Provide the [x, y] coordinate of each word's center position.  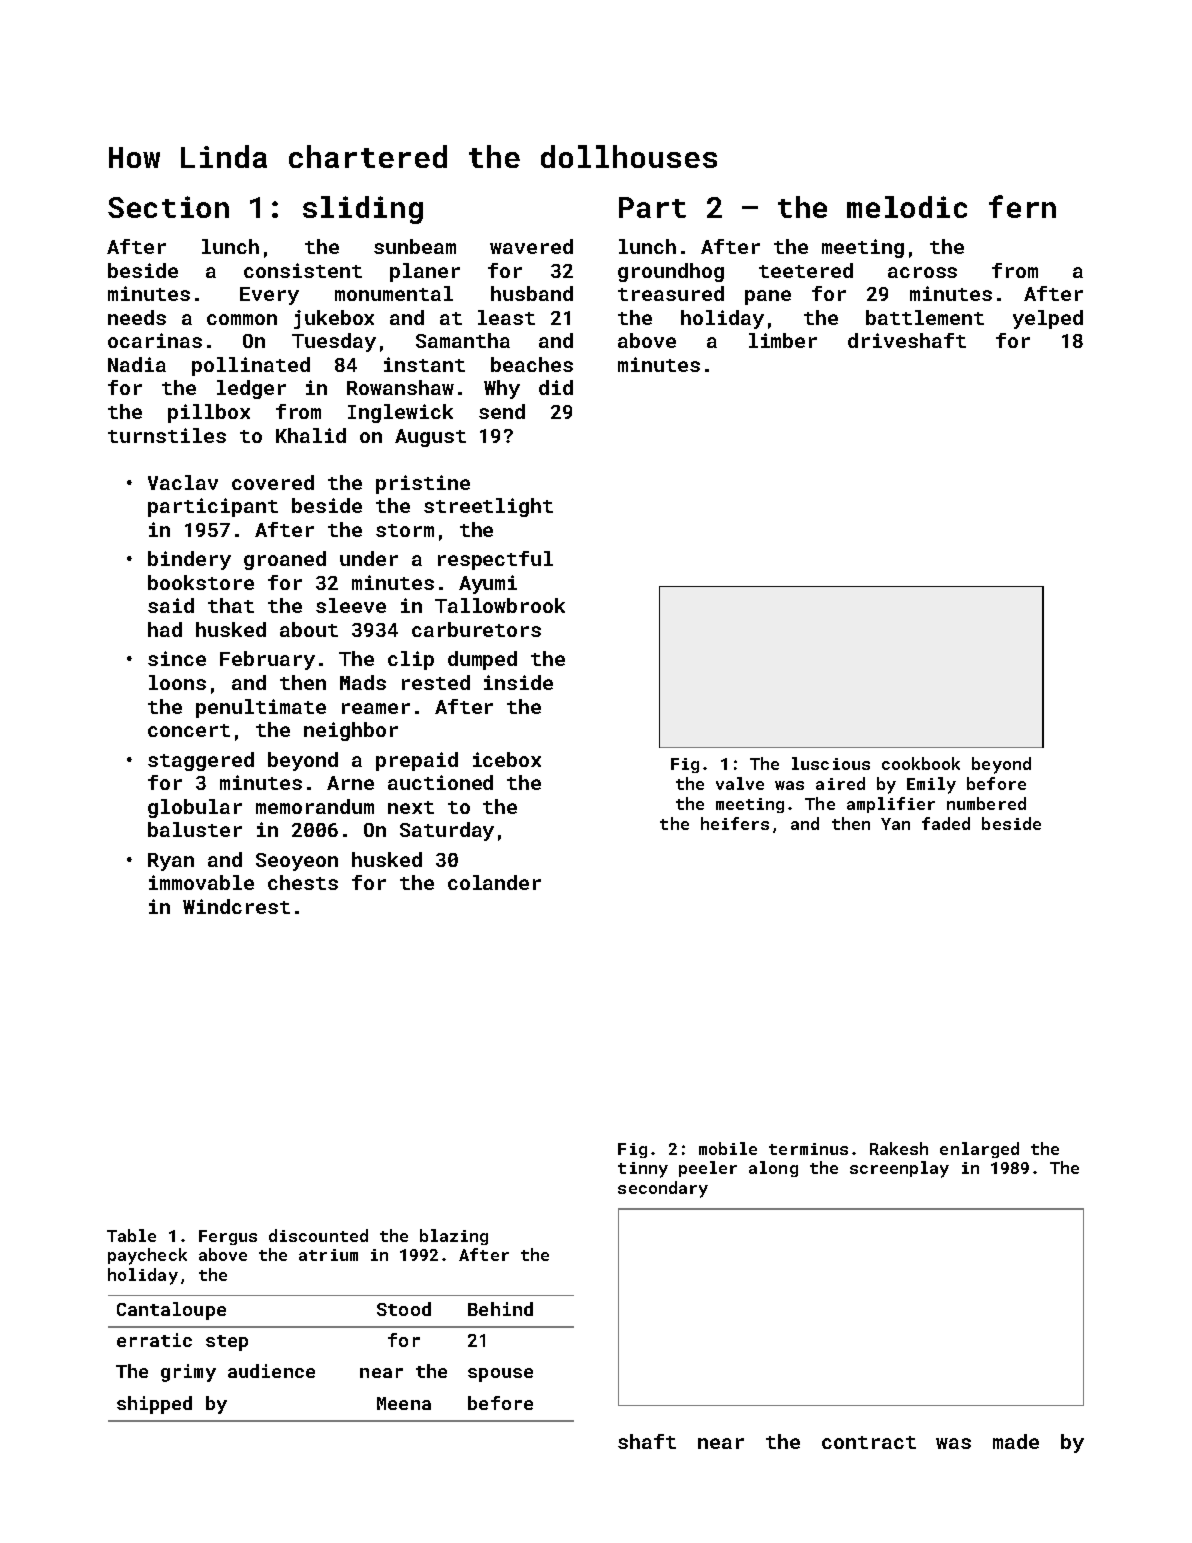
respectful [495, 560]
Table [131, 1235]
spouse [500, 1375]
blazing [454, 1237]
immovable [201, 882]
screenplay [899, 1169]
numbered [986, 803]
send [502, 411]
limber [783, 340]
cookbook [921, 763]
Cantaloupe [171, 1311]
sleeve [351, 605]
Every [269, 296]
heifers [735, 823]
